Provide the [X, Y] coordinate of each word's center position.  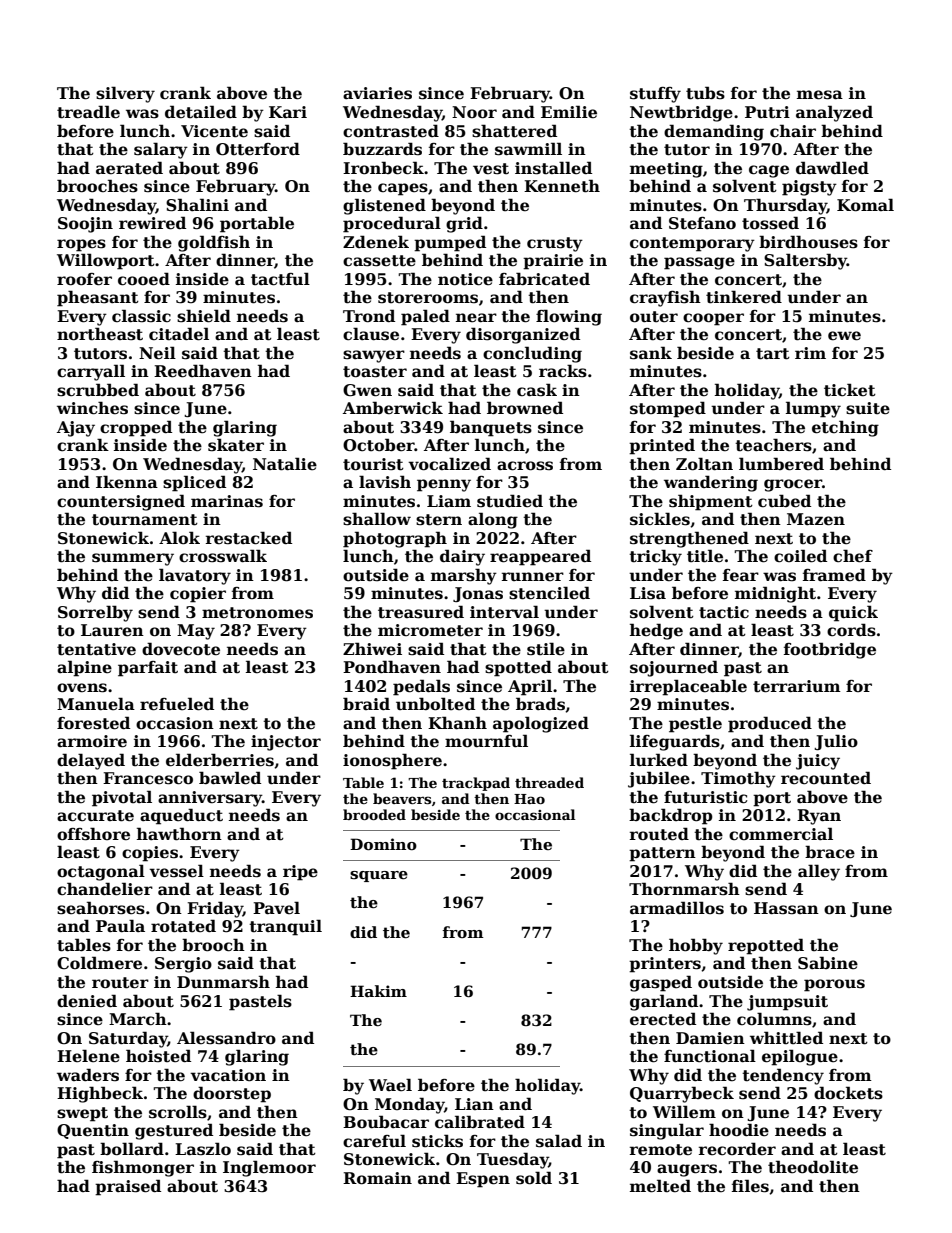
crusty [555, 244]
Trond [369, 316]
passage [699, 263]
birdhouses [808, 242]
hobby [696, 946]
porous [834, 985]
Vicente [214, 131]
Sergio [183, 965]
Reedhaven [203, 371]
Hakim [378, 991]
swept [82, 1114]
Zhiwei [372, 649]
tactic [724, 612]
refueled [177, 704]
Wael [390, 1085]
